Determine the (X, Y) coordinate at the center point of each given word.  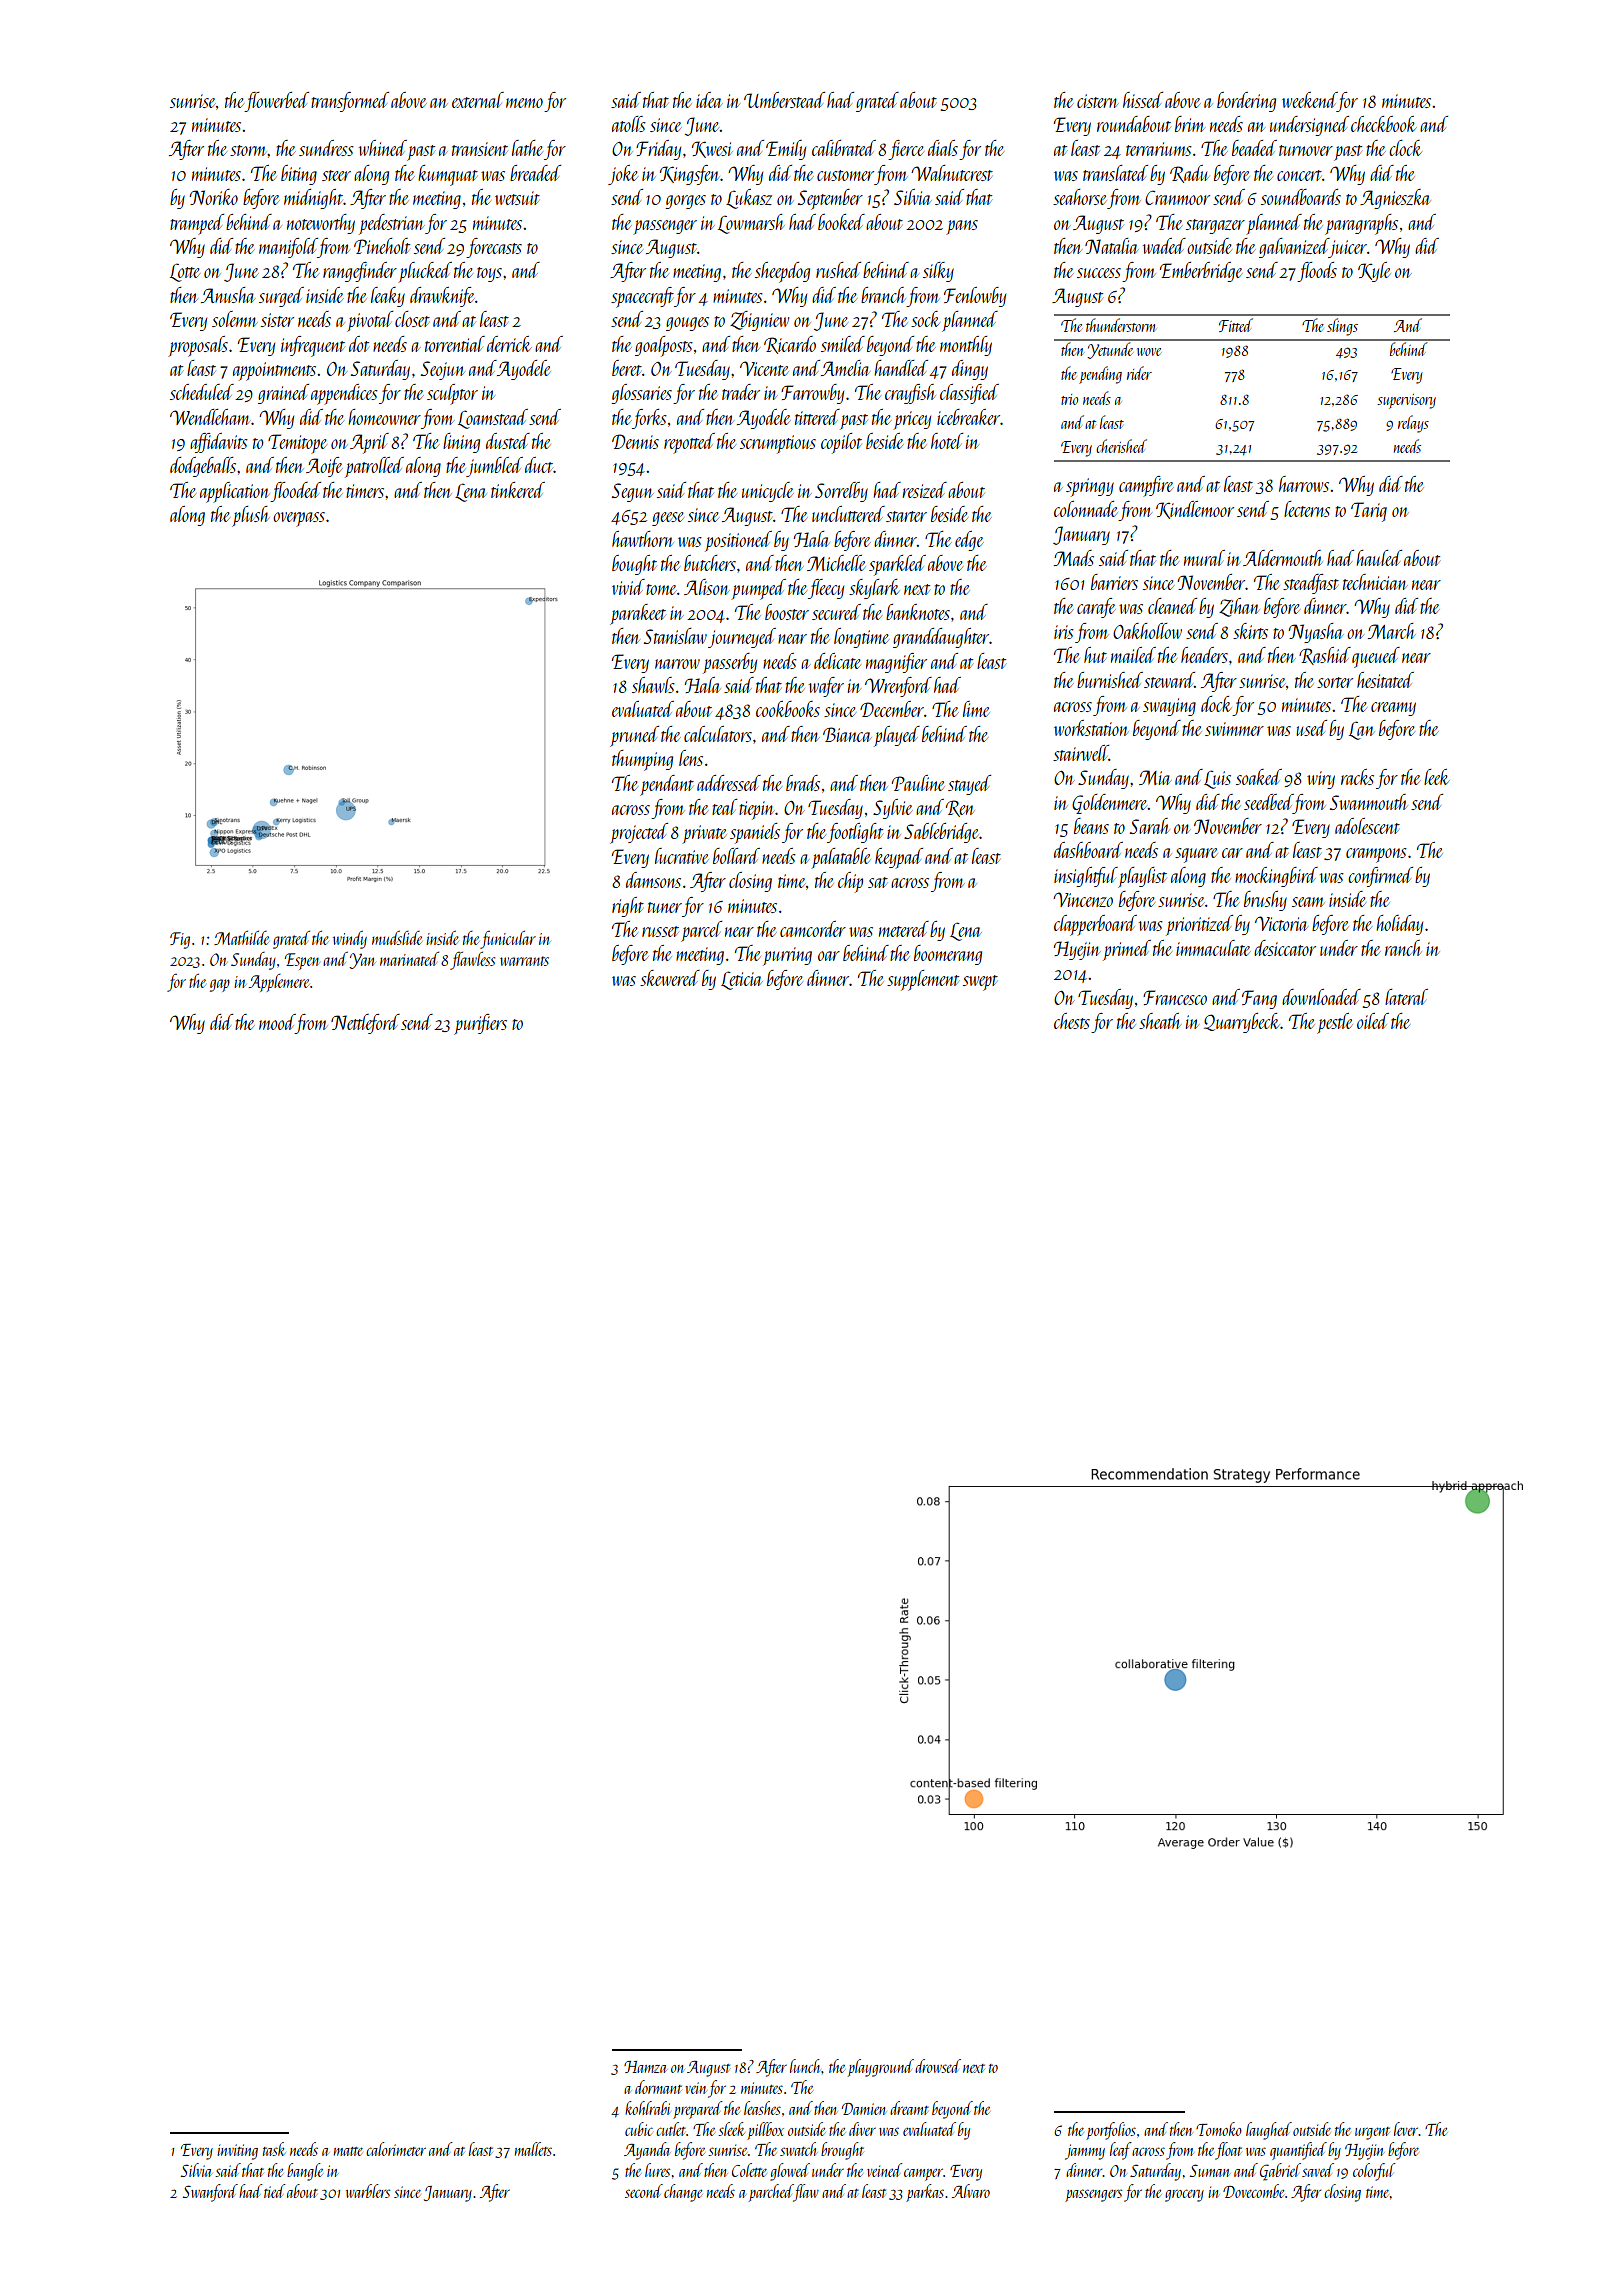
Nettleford (365, 1024)
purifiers (480, 1024)
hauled (1379, 558)
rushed (838, 270)
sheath (1160, 1021)
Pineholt (382, 246)
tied (274, 2191)
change (683, 2193)
